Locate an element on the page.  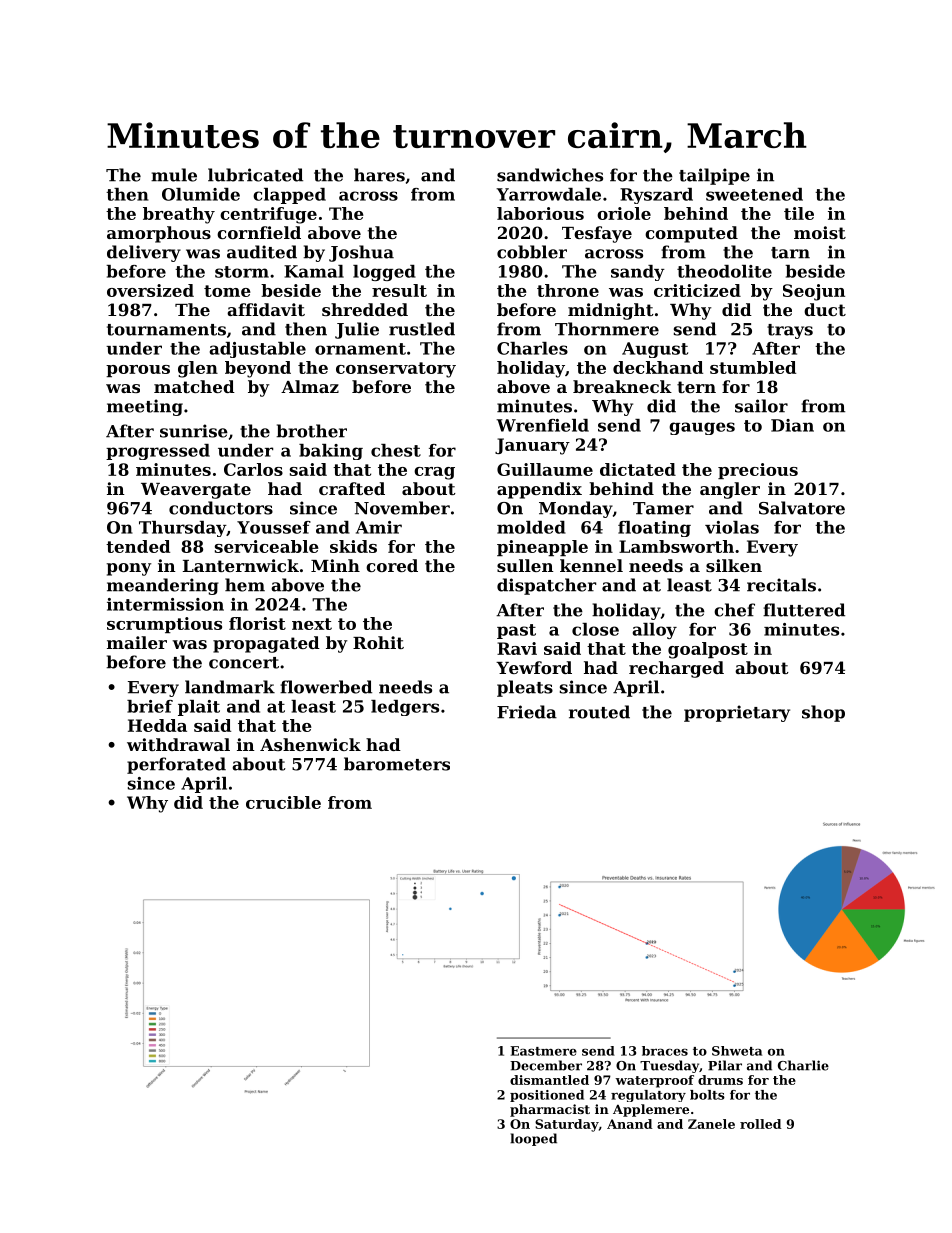
tailpipe is located at coordinates (714, 176).
